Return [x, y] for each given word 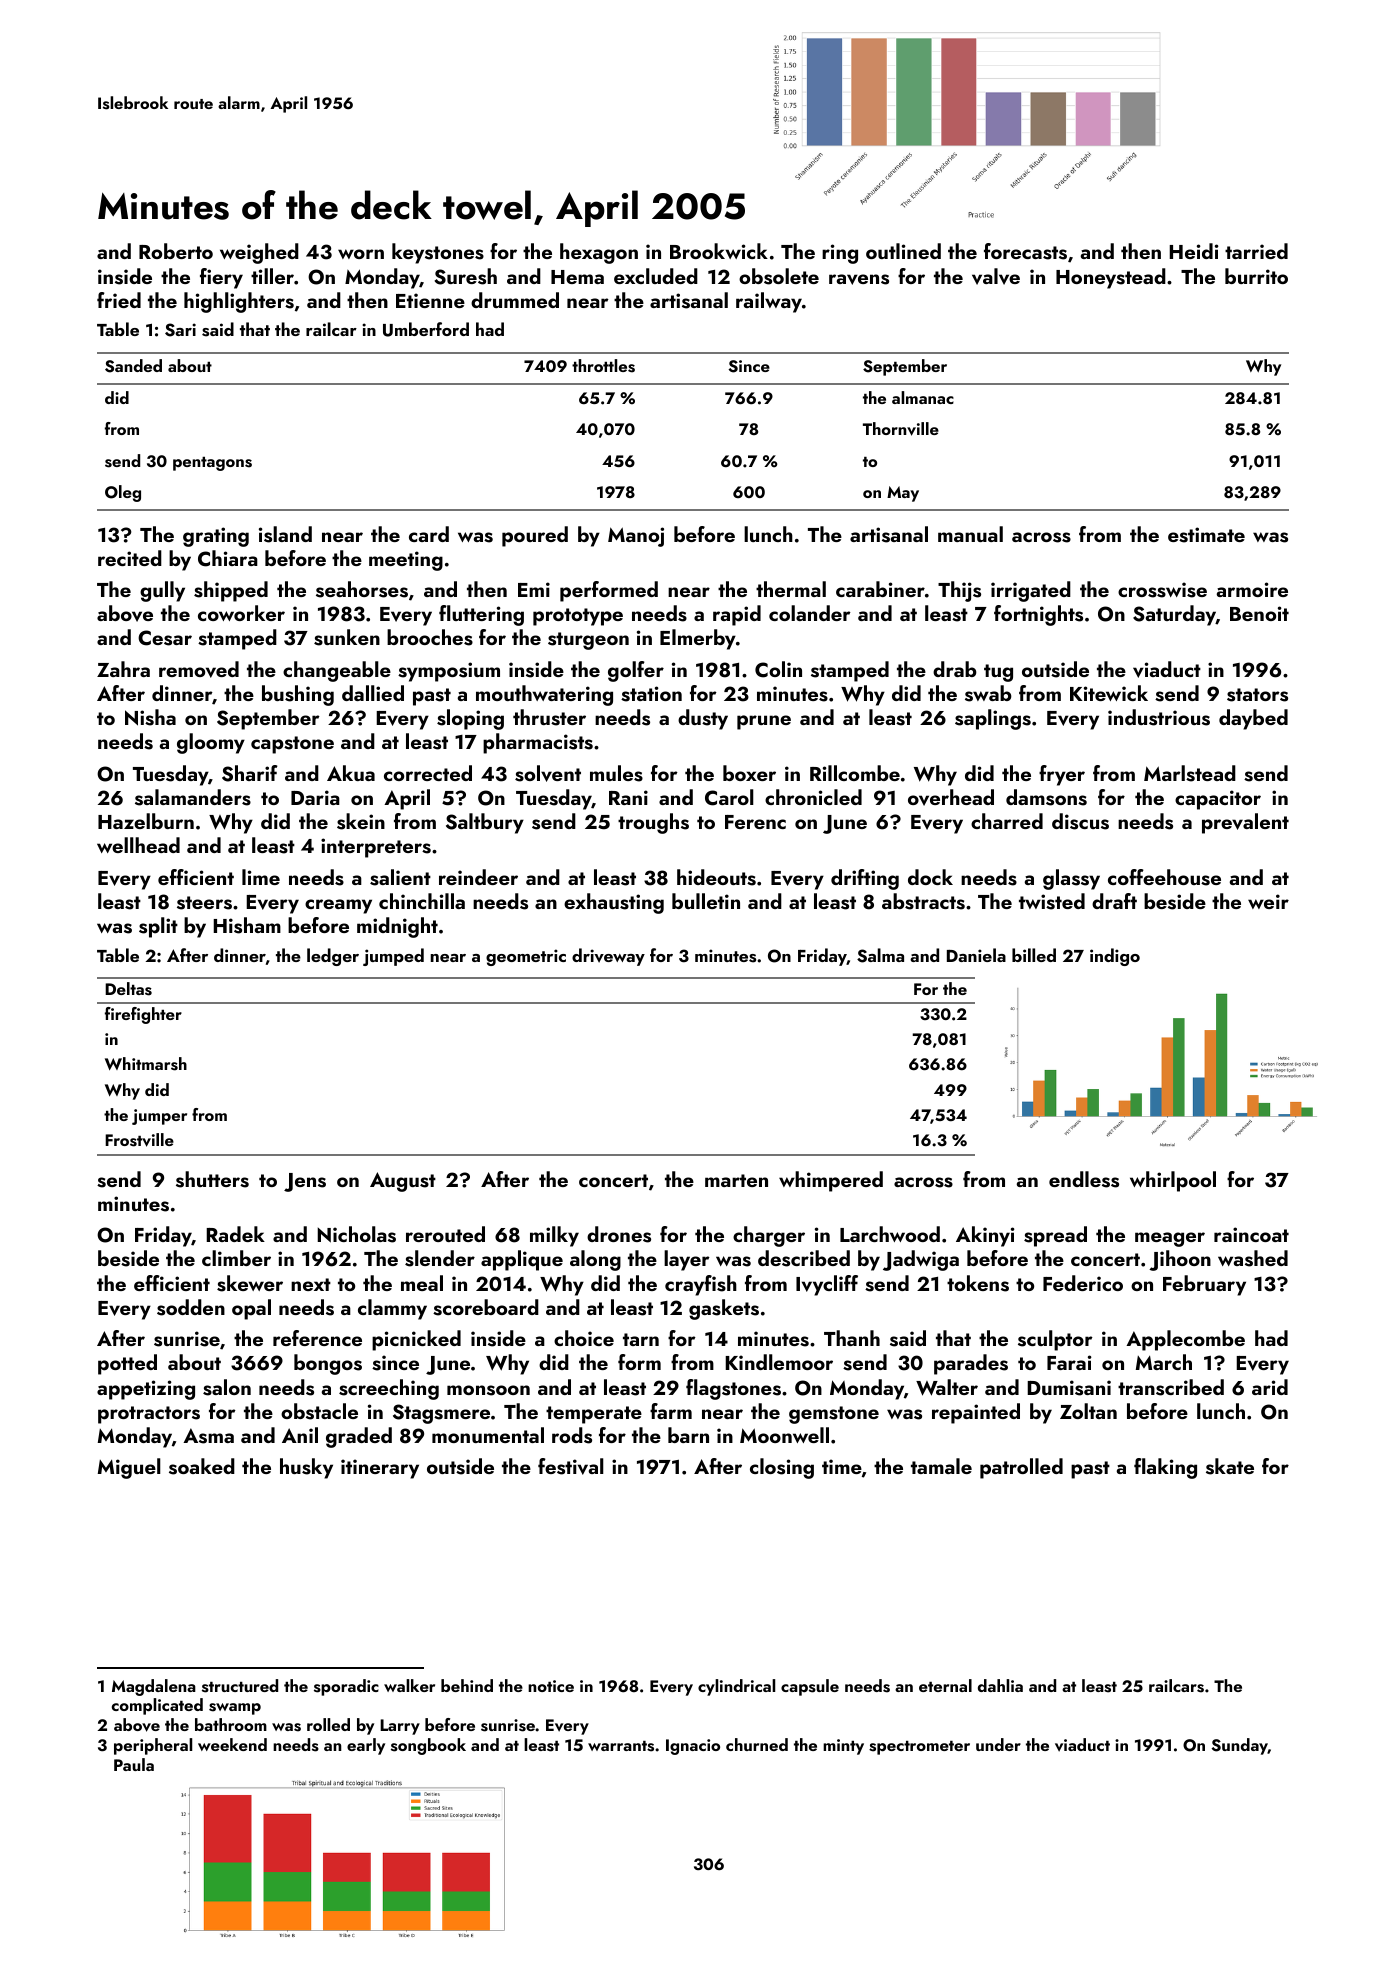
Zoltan [1088, 1411]
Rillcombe [855, 773]
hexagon [599, 253]
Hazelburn [146, 821]
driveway [608, 957]
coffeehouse [1164, 877]
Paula [134, 1764]
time [842, 1466]
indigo [1115, 957]
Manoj [636, 537]
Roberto [176, 251]
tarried [1256, 251]
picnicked [416, 1340]
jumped [393, 957]
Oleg [123, 493]
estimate [1206, 535]
